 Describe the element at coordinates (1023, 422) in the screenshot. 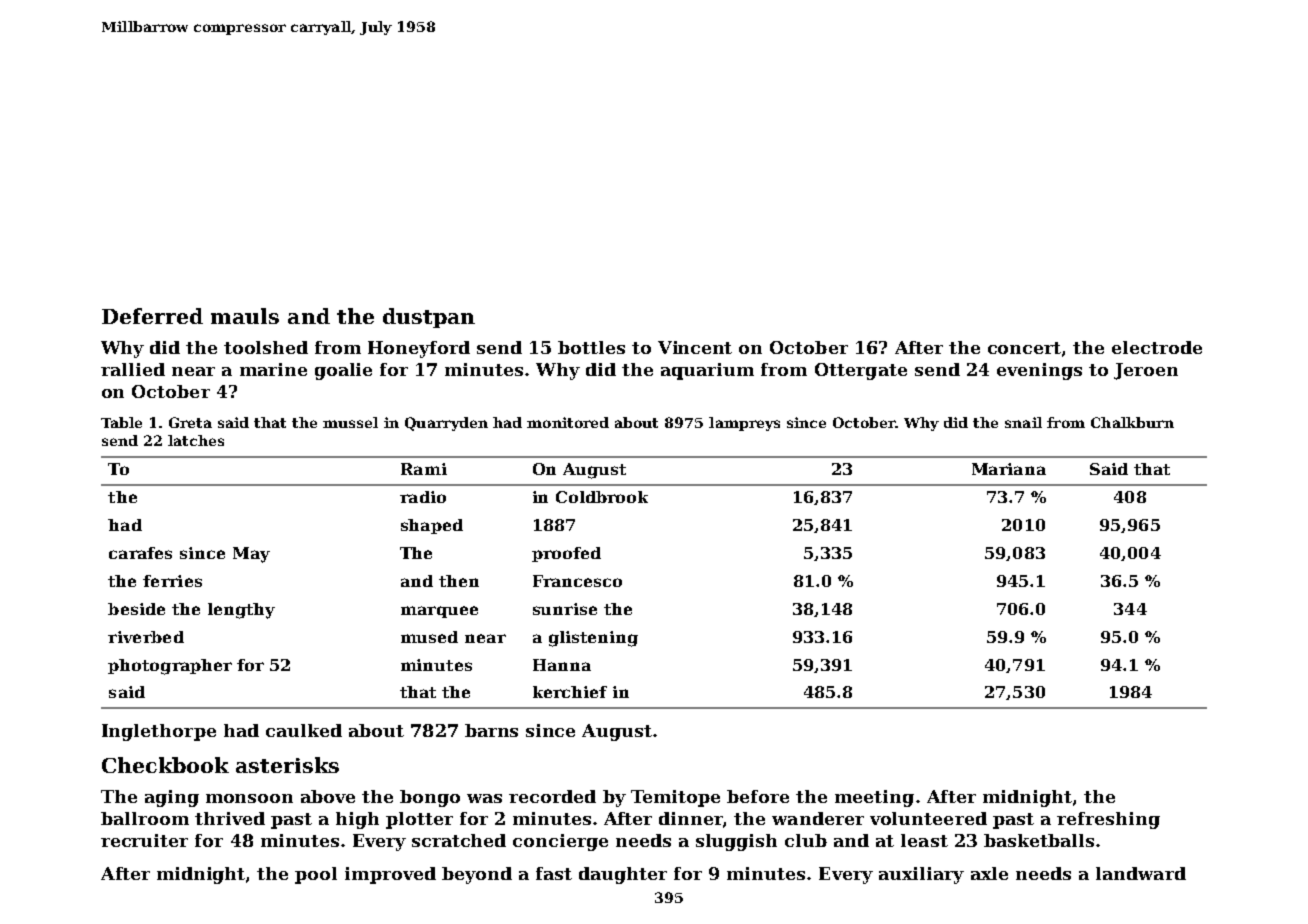

I see `snail` at that location.
